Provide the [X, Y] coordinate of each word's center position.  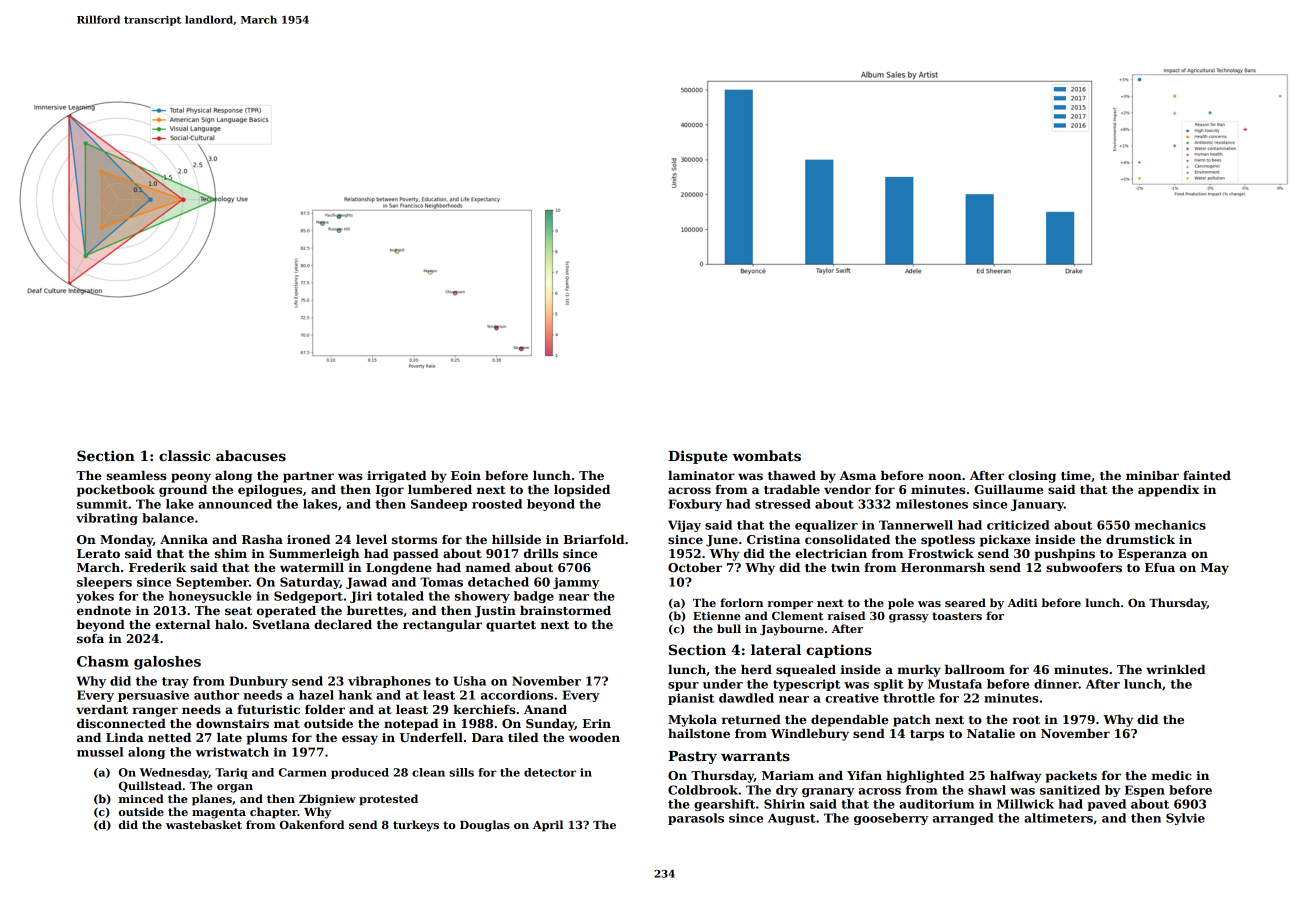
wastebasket [204, 824]
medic [1172, 775]
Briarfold [594, 539]
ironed [308, 539]
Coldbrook [703, 790]
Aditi [1022, 602]
